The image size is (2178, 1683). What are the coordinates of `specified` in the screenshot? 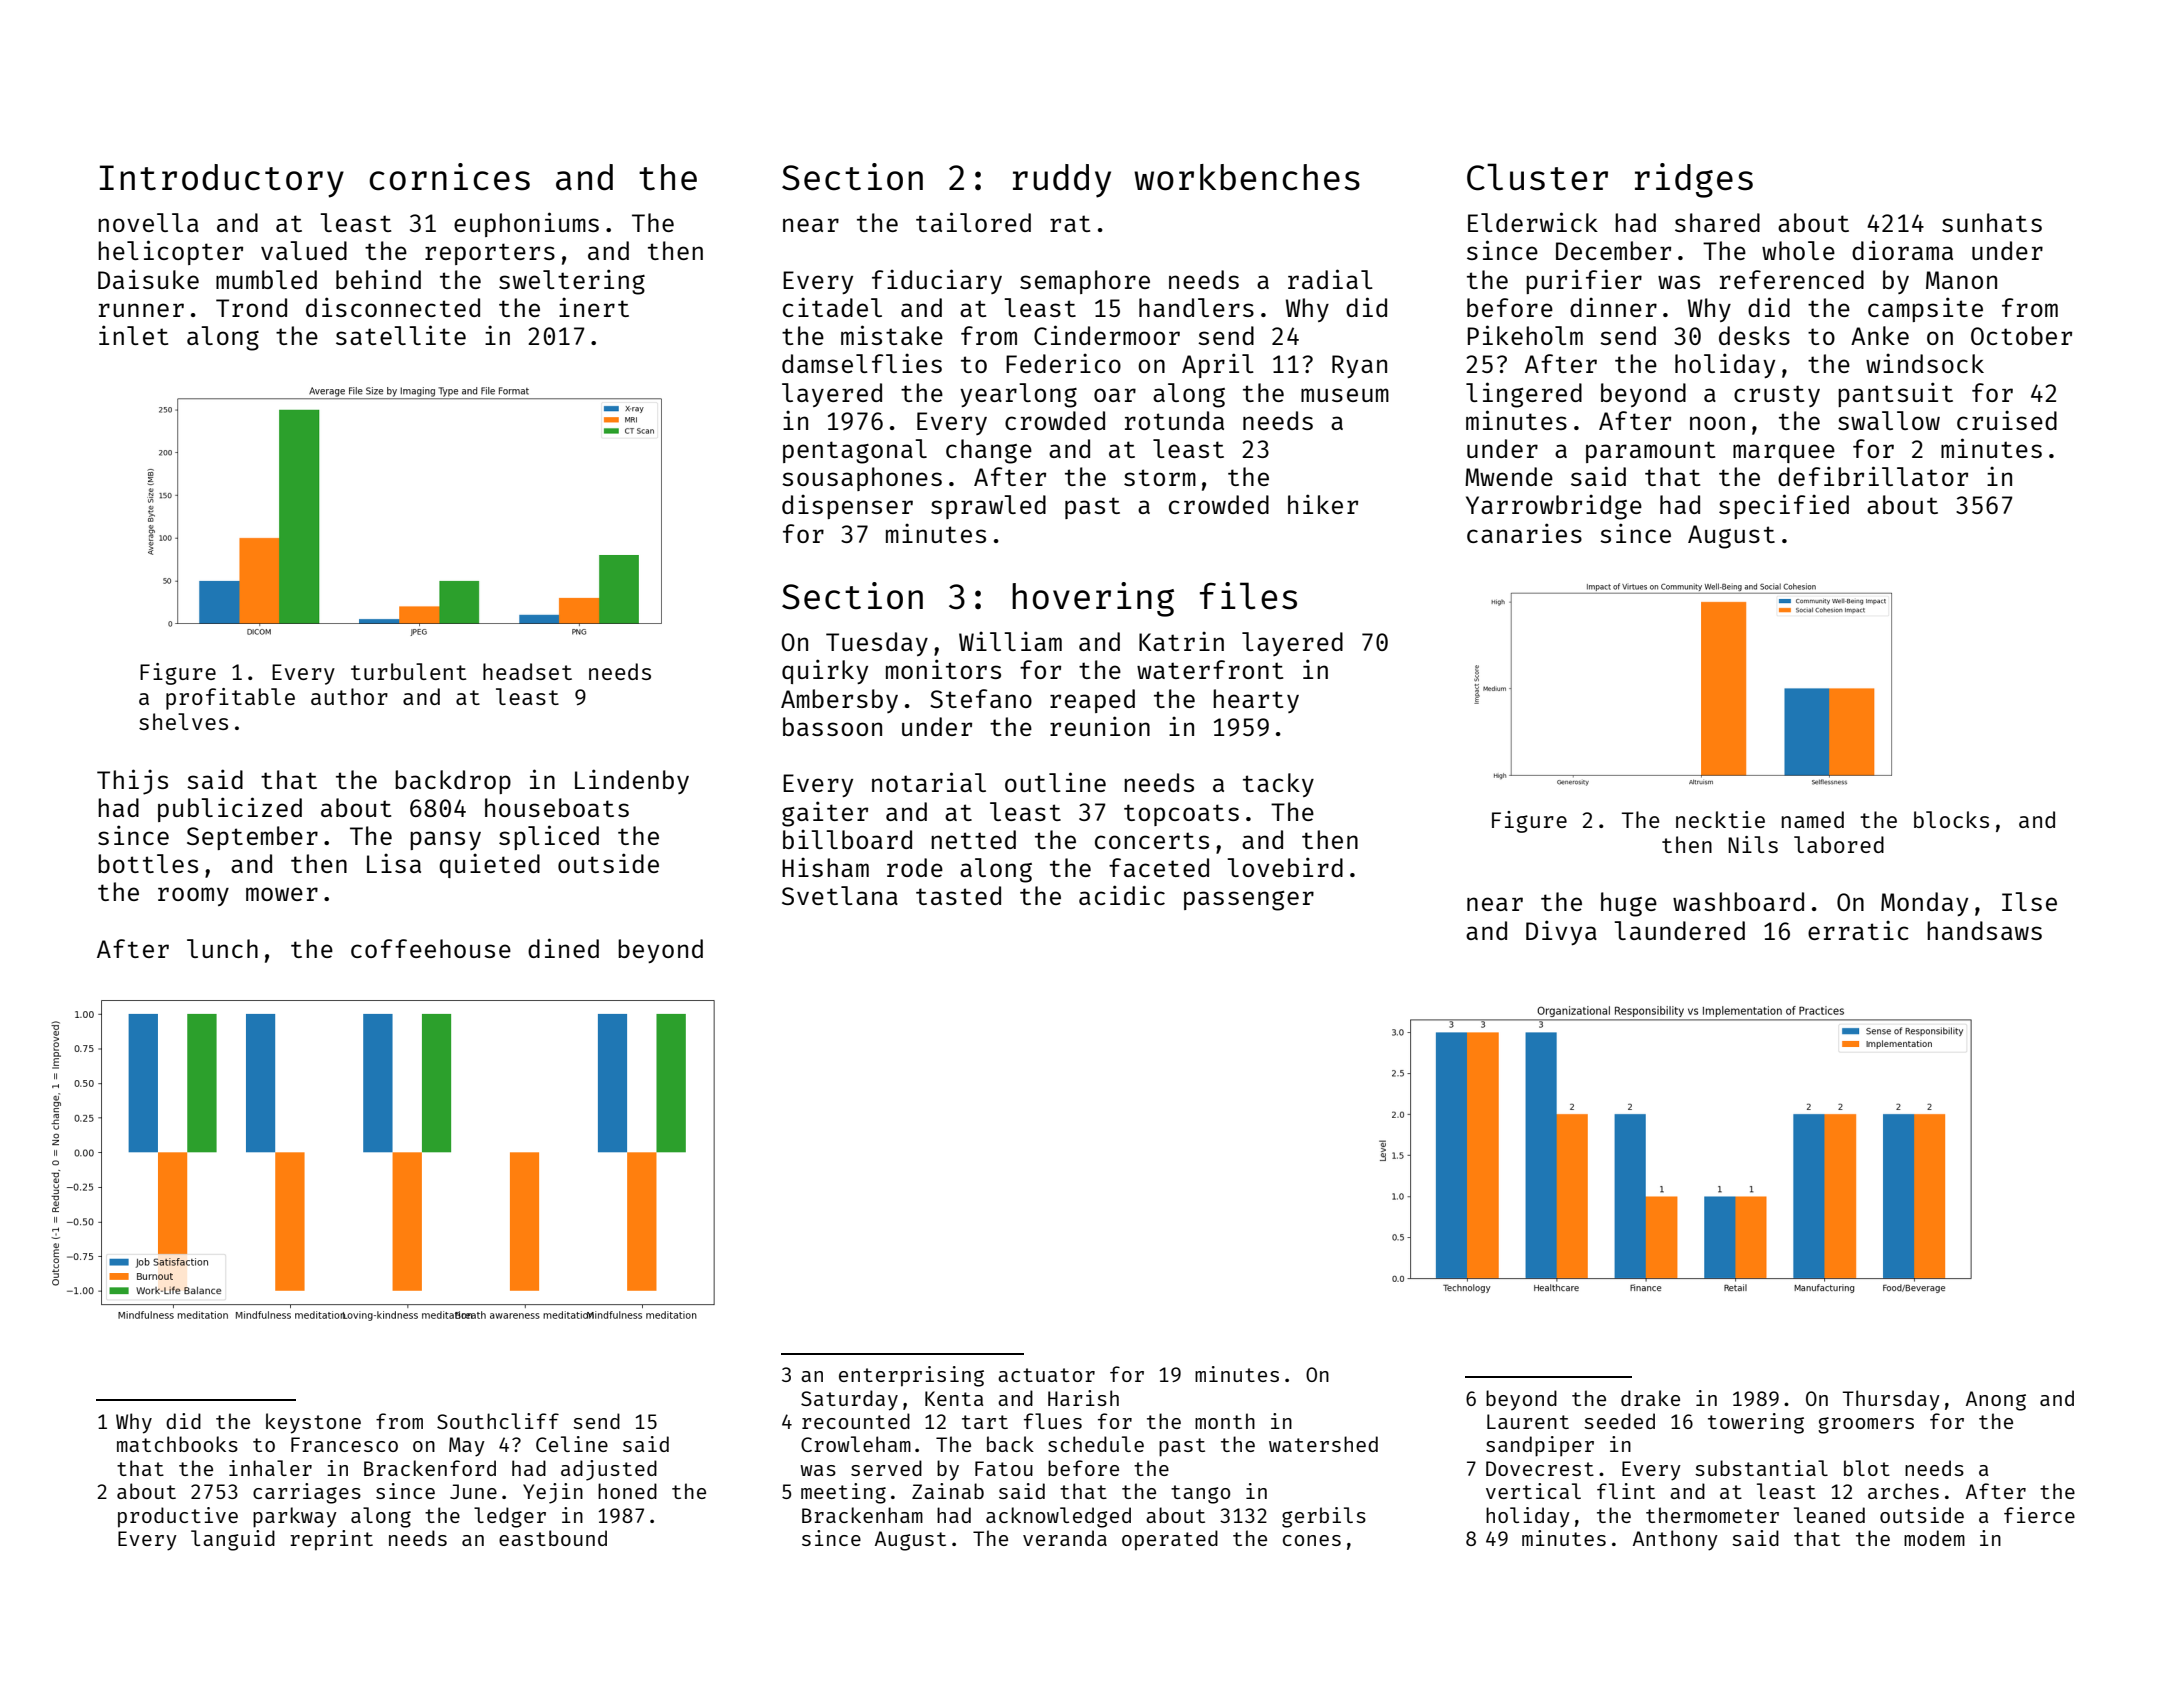 It's located at (1784, 506).
